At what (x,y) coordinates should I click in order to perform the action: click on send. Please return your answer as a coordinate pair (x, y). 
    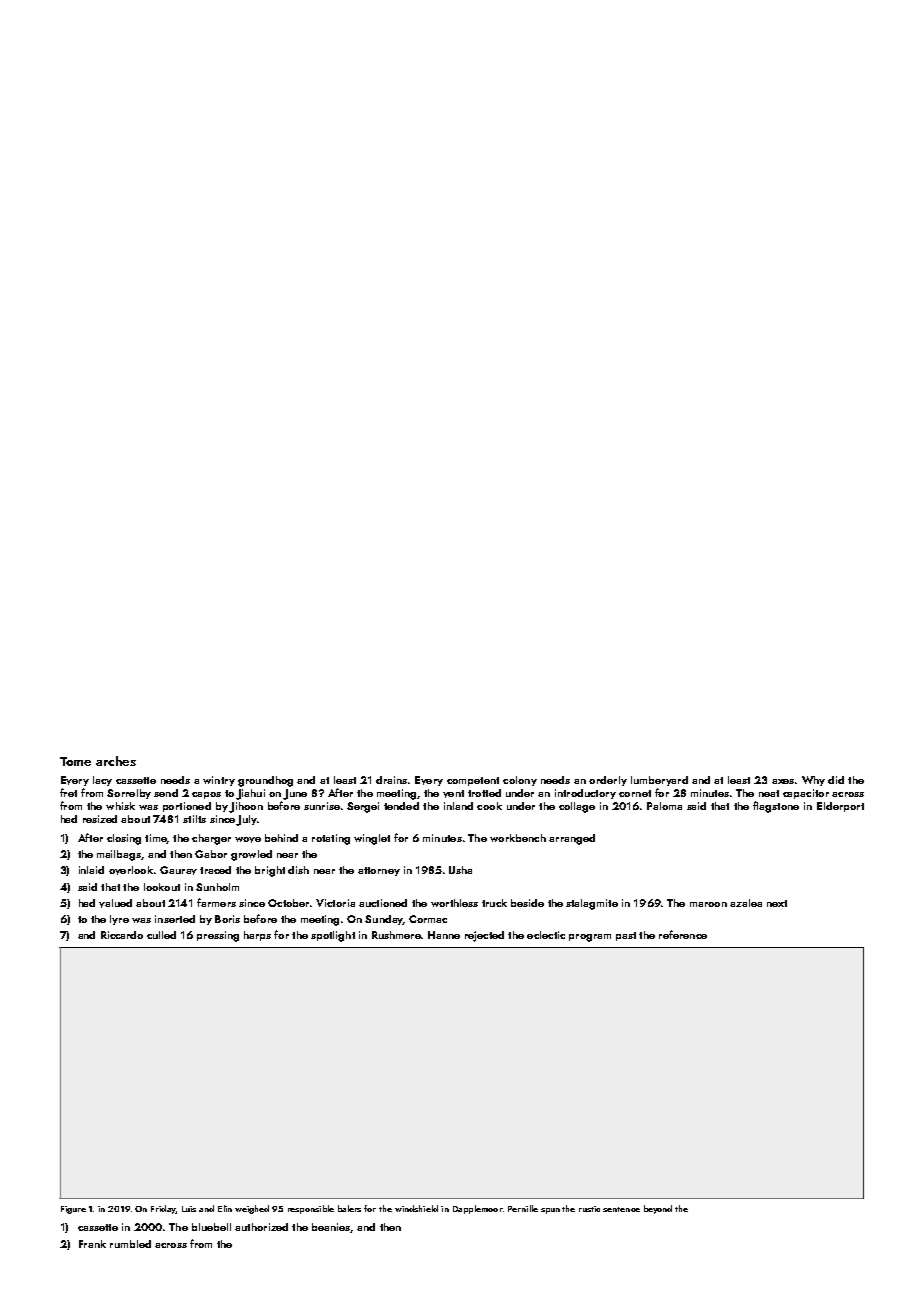
    Looking at the image, I should click on (166, 793).
